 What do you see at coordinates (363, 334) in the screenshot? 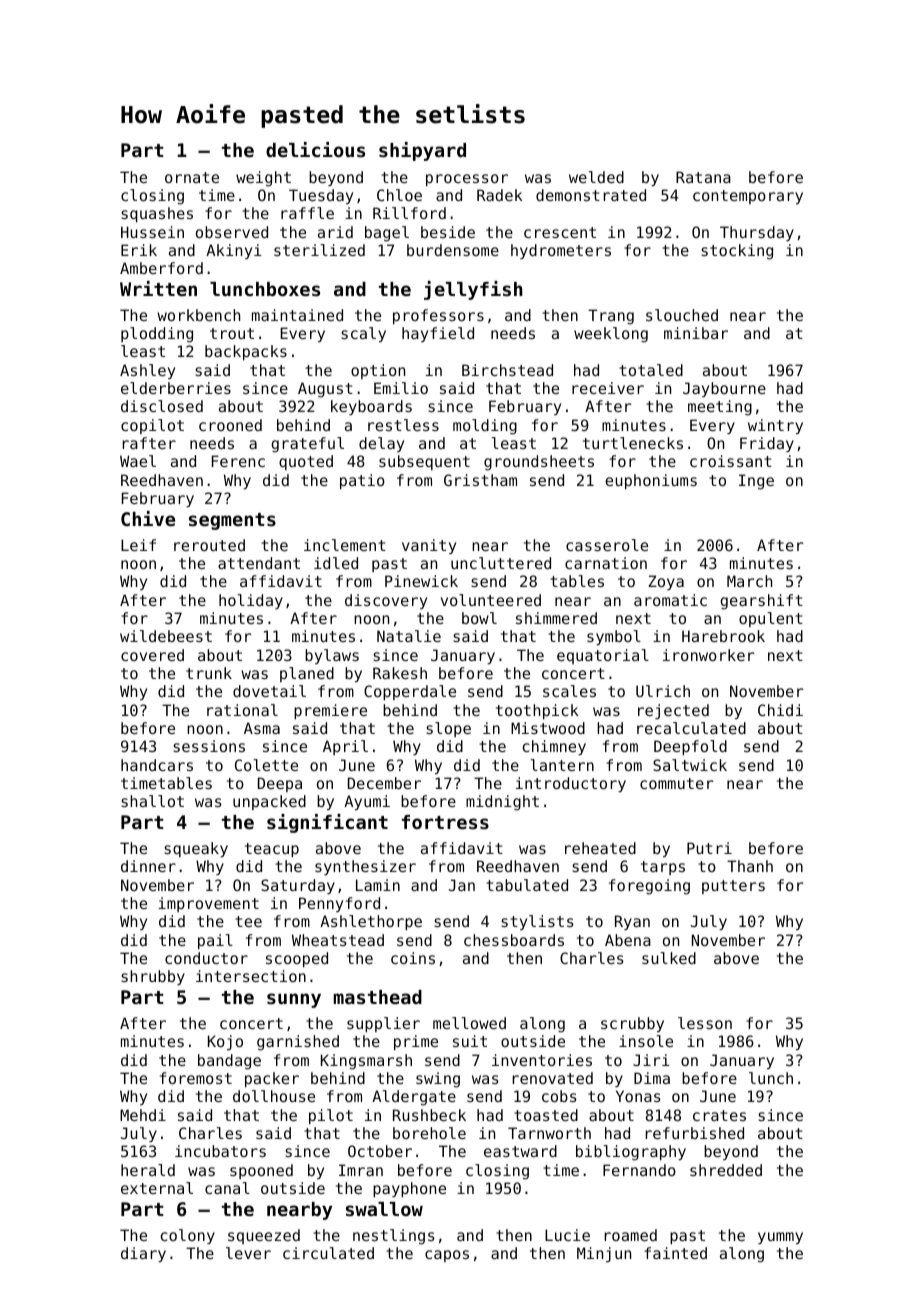
I see `scaly` at bounding box center [363, 334].
